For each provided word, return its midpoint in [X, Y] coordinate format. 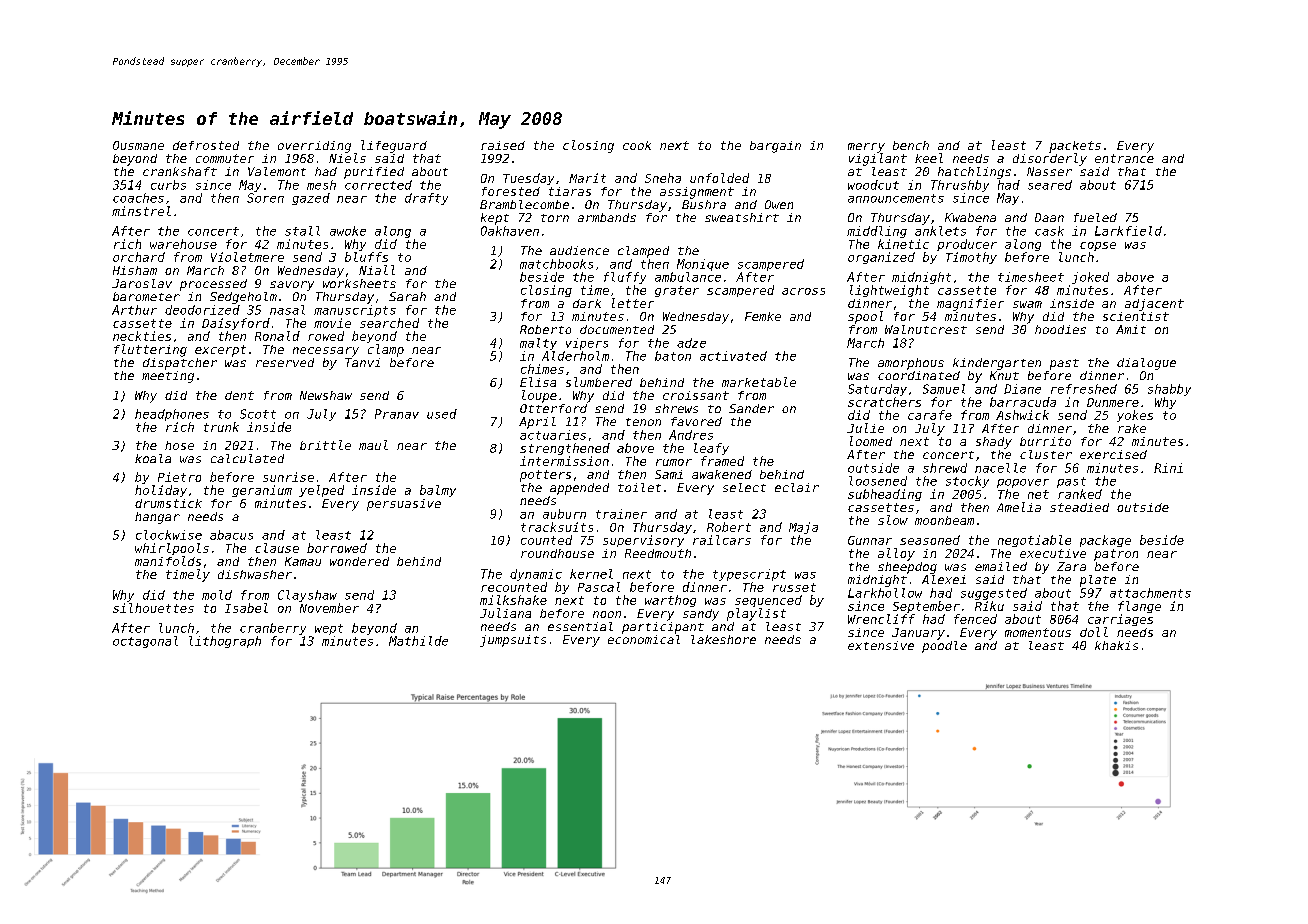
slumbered [599, 382]
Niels [347, 158]
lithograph [225, 642]
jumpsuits [513, 641]
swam [1027, 304]
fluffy [625, 278]
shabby [1169, 390]
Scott [258, 414]
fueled [1095, 217]
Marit [587, 178]
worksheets [359, 283]
